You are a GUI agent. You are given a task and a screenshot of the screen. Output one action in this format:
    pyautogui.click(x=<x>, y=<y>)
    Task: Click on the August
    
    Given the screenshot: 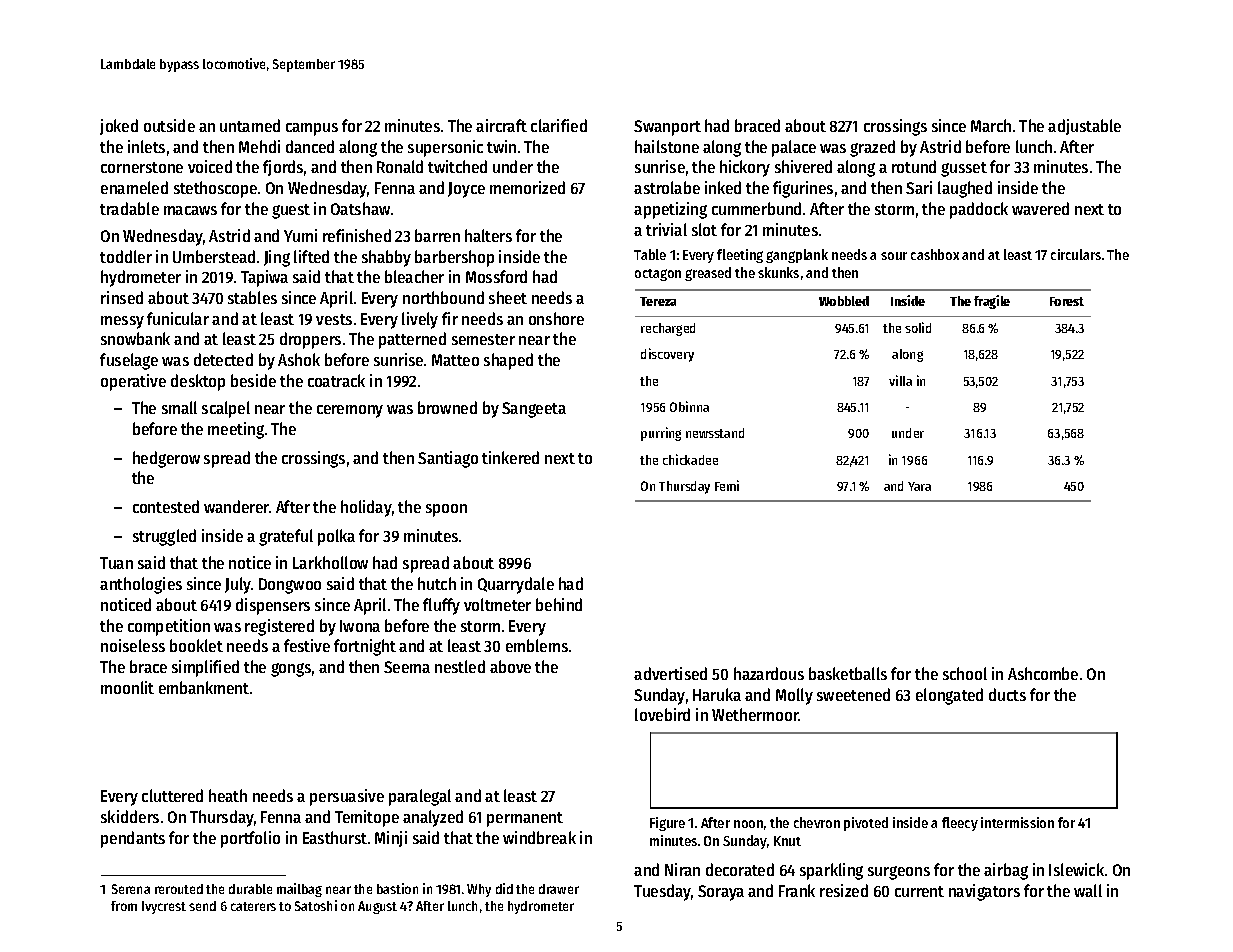 What is the action you would take?
    pyautogui.click(x=377, y=907)
